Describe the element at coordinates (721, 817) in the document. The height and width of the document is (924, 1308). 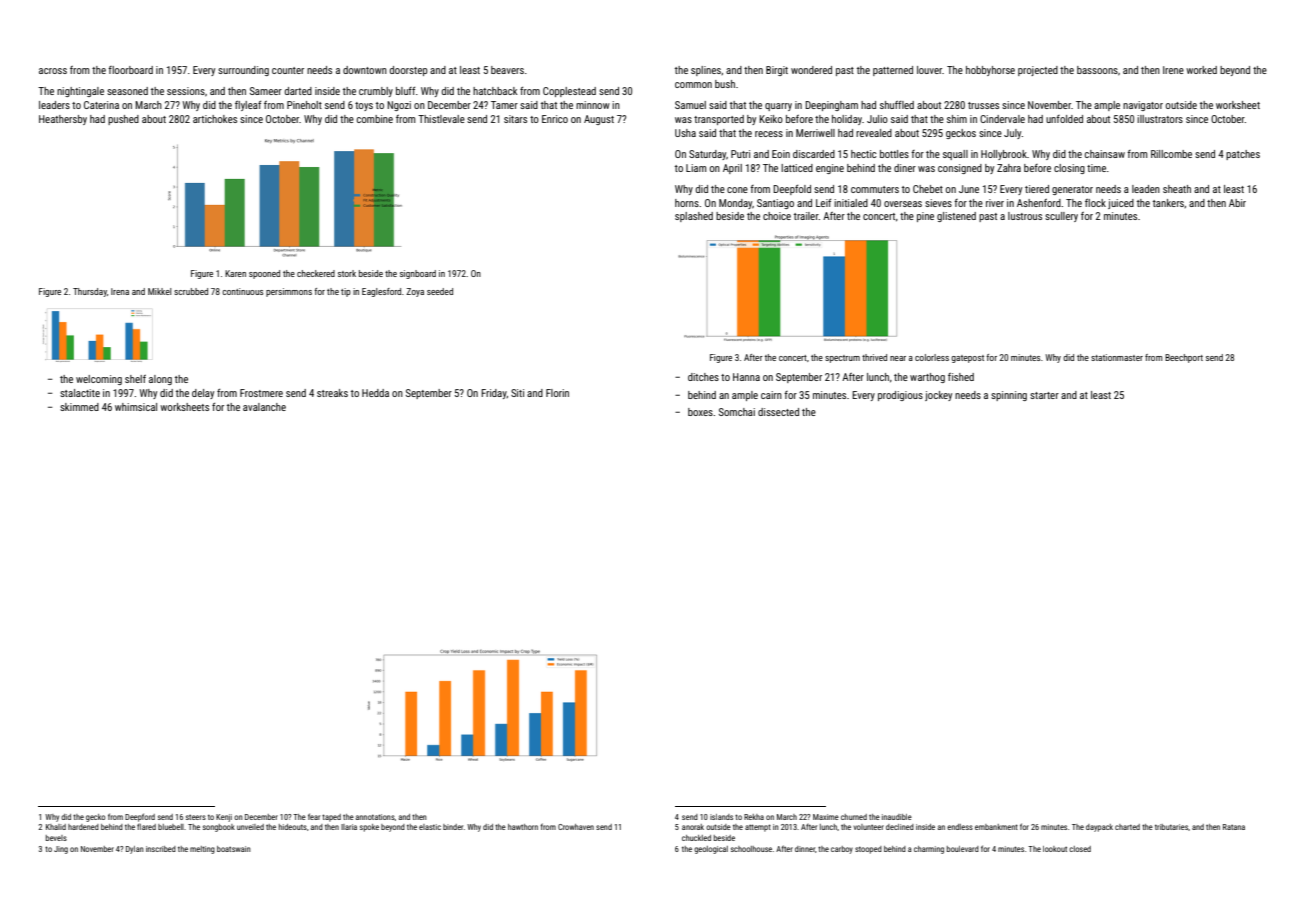
I see `islands` at that location.
